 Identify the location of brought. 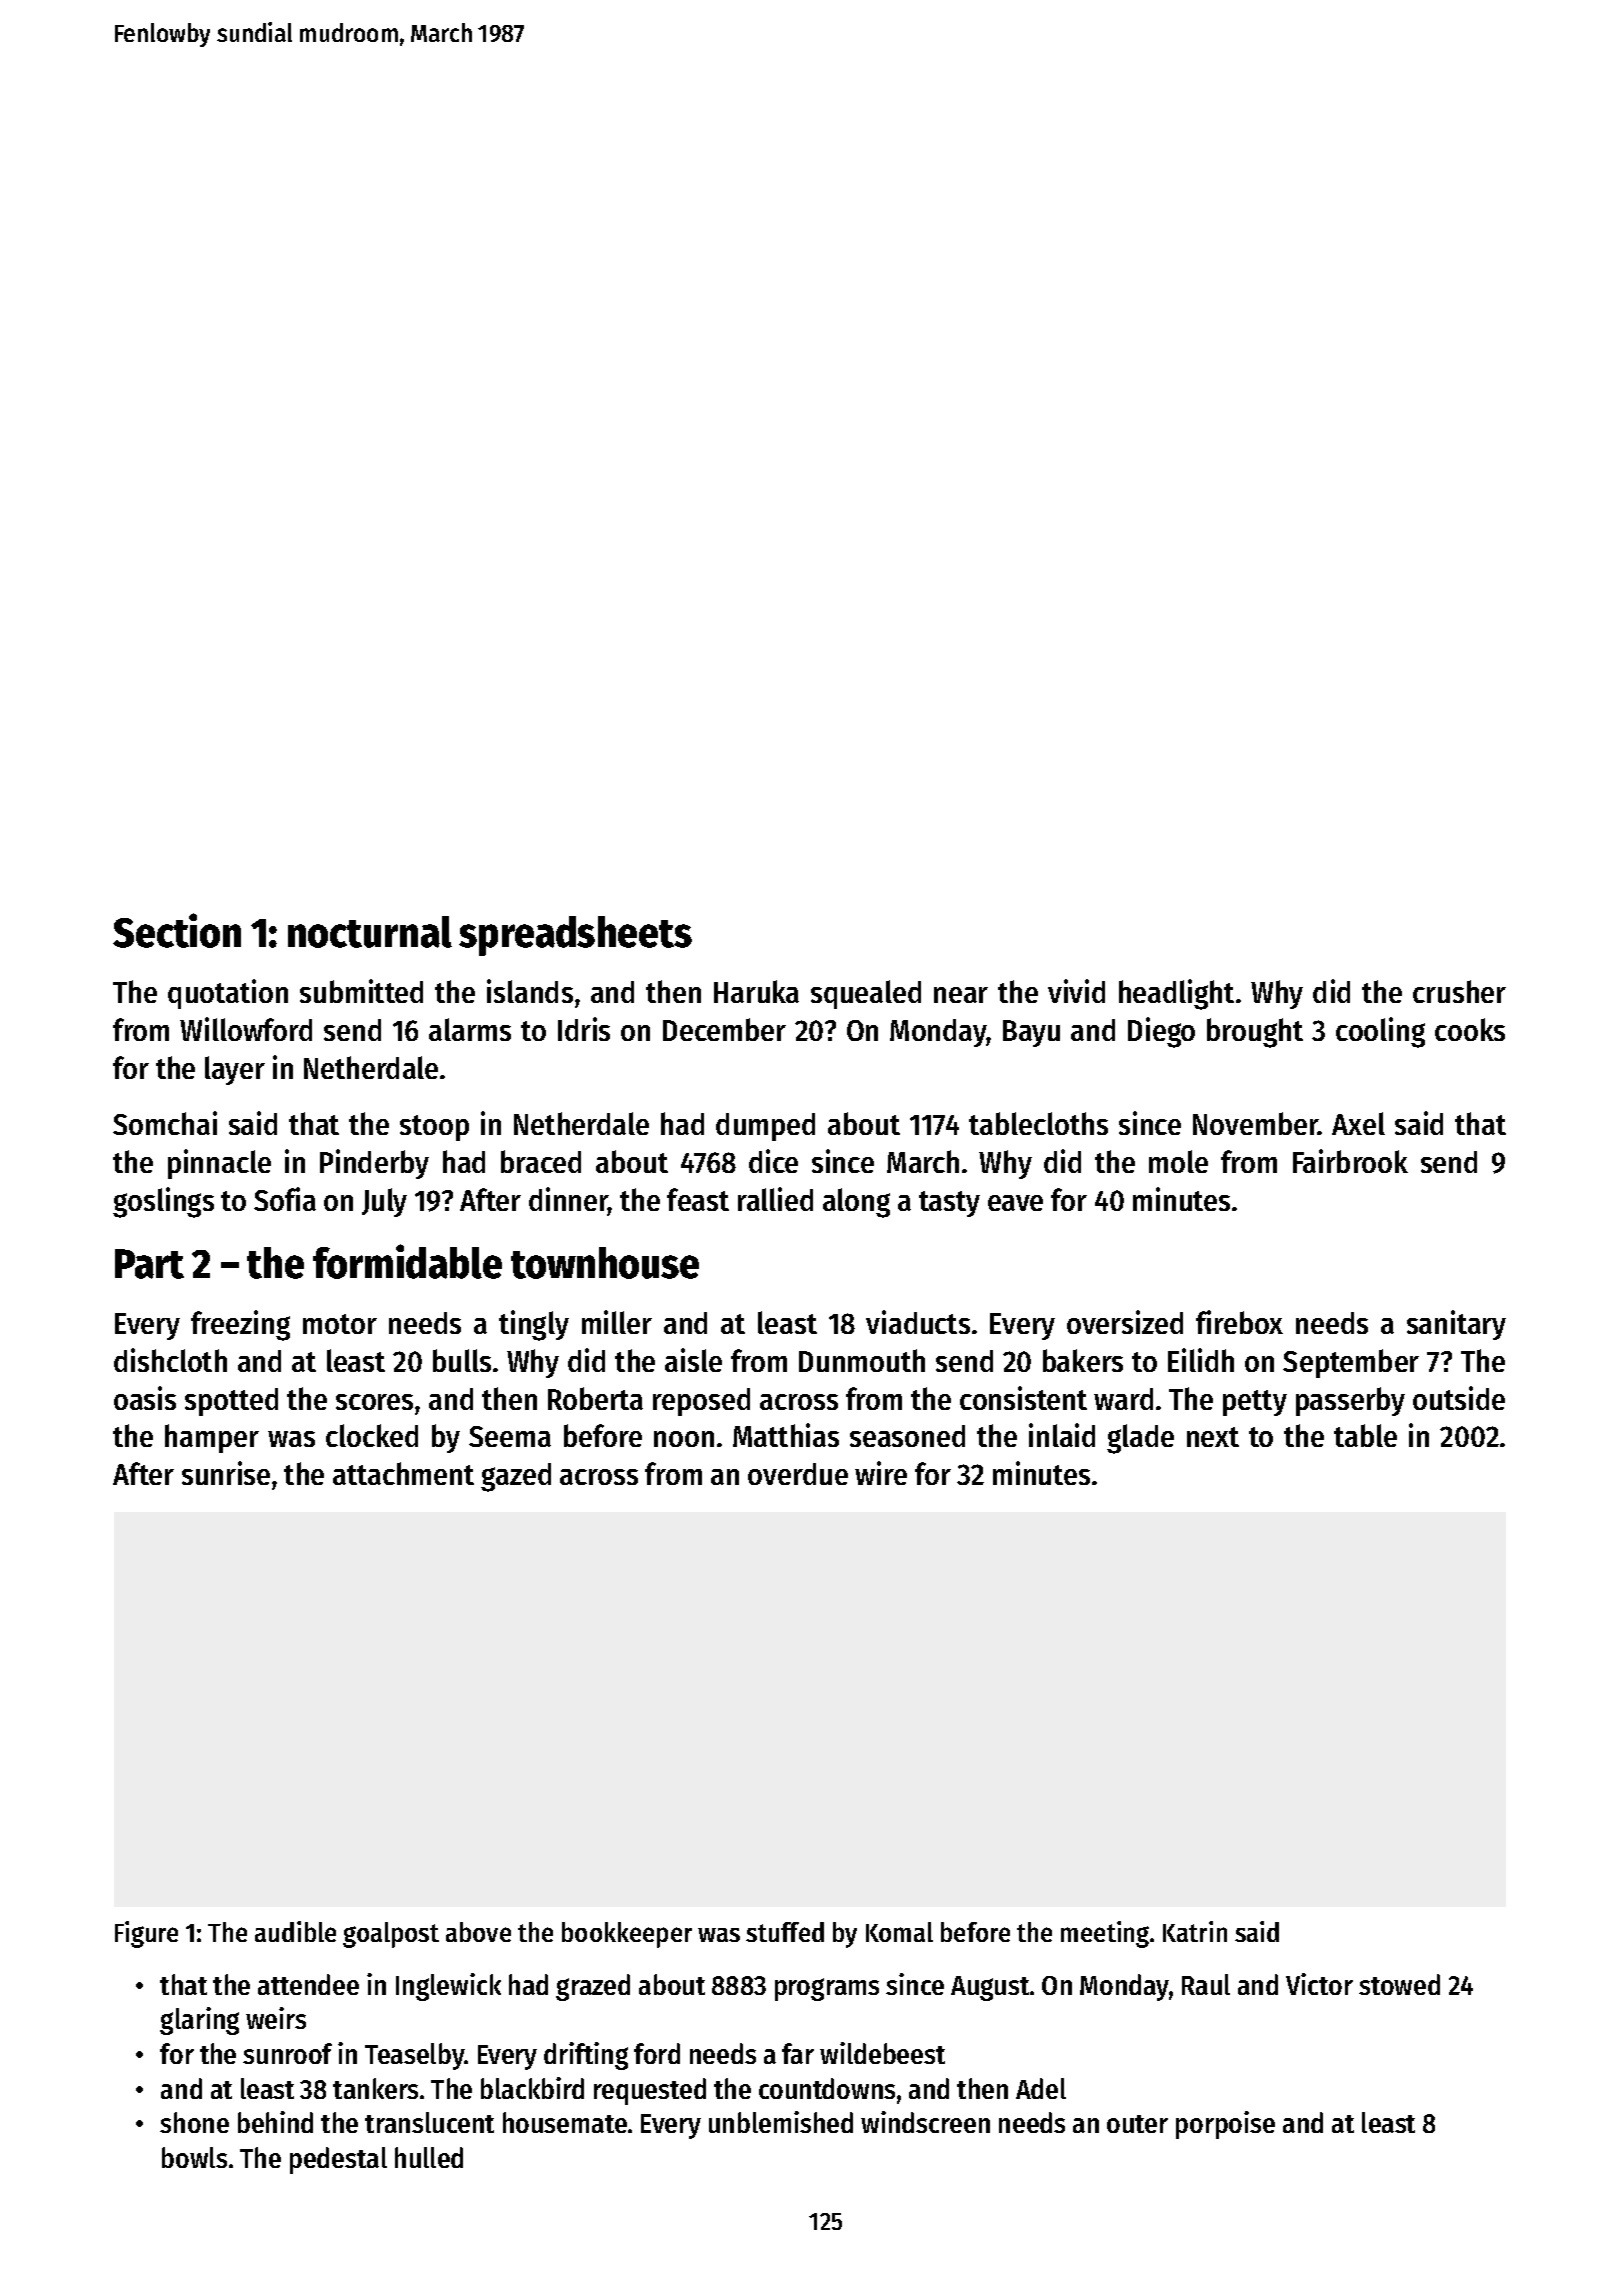
(1255, 1033).
